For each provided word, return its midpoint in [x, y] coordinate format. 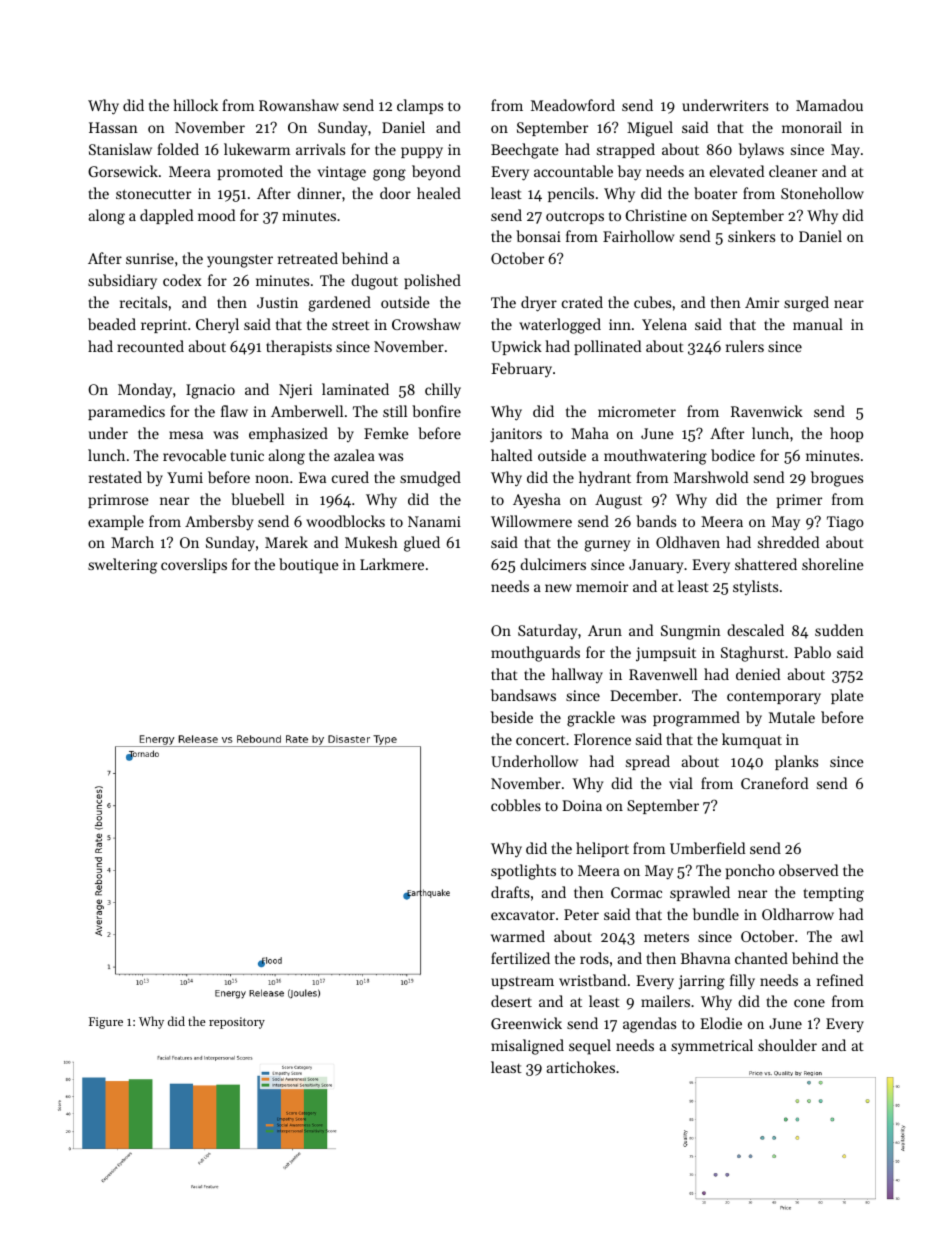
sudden [839, 630]
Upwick [516, 347]
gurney [607, 546]
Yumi [185, 477]
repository [237, 1023]
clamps [420, 106]
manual [818, 324]
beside [512, 717]
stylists [755, 587]
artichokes [581, 1067]
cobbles [516, 805]
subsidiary [122, 282]
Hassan [113, 127]
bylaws [761, 150]
